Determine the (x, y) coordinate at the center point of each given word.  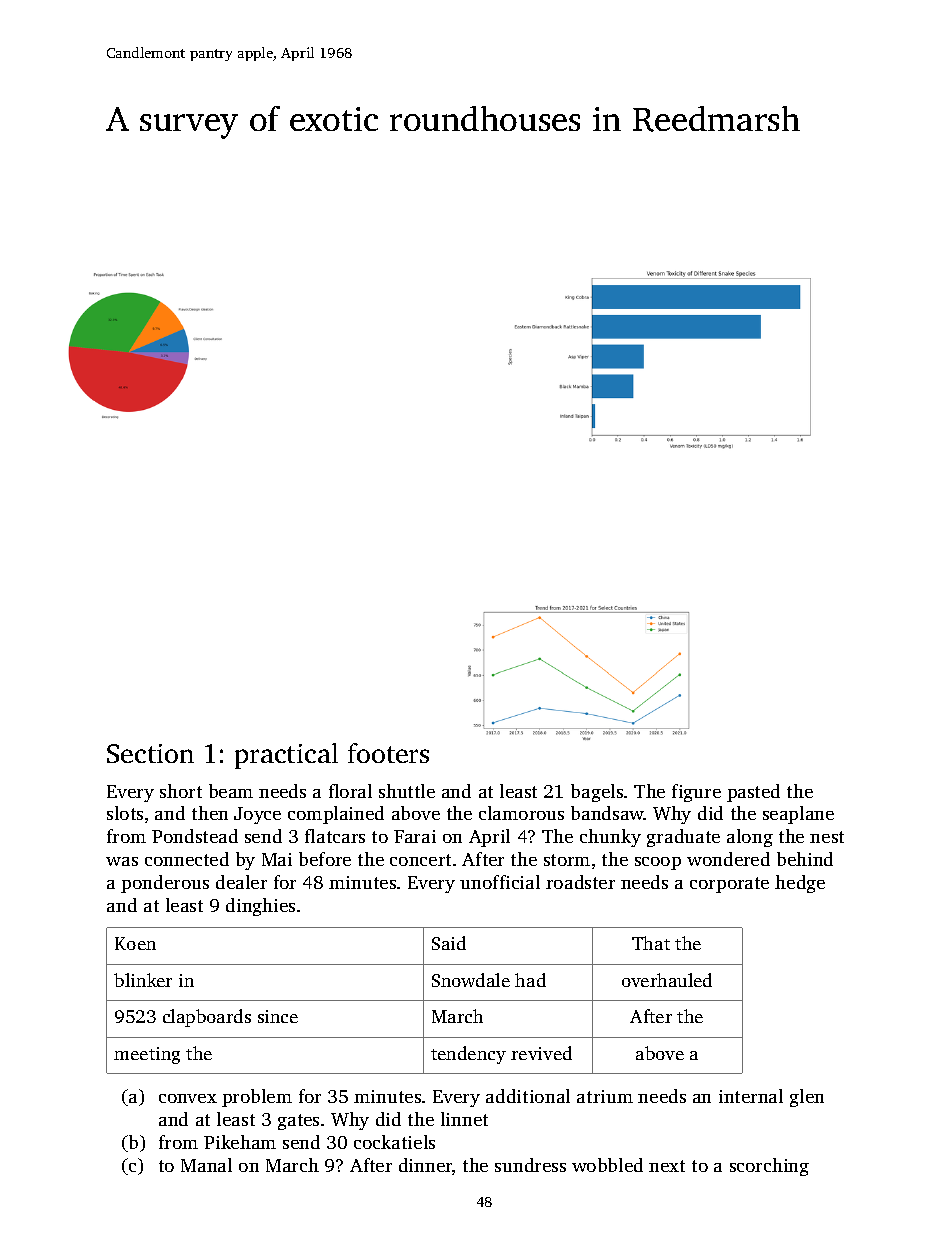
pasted (753, 793)
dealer (241, 882)
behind (805, 859)
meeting (147, 1055)
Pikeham (240, 1142)
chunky (610, 838)
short (181, 791)
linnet (464, 1119)
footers (388, 753)
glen (807, 1098)
